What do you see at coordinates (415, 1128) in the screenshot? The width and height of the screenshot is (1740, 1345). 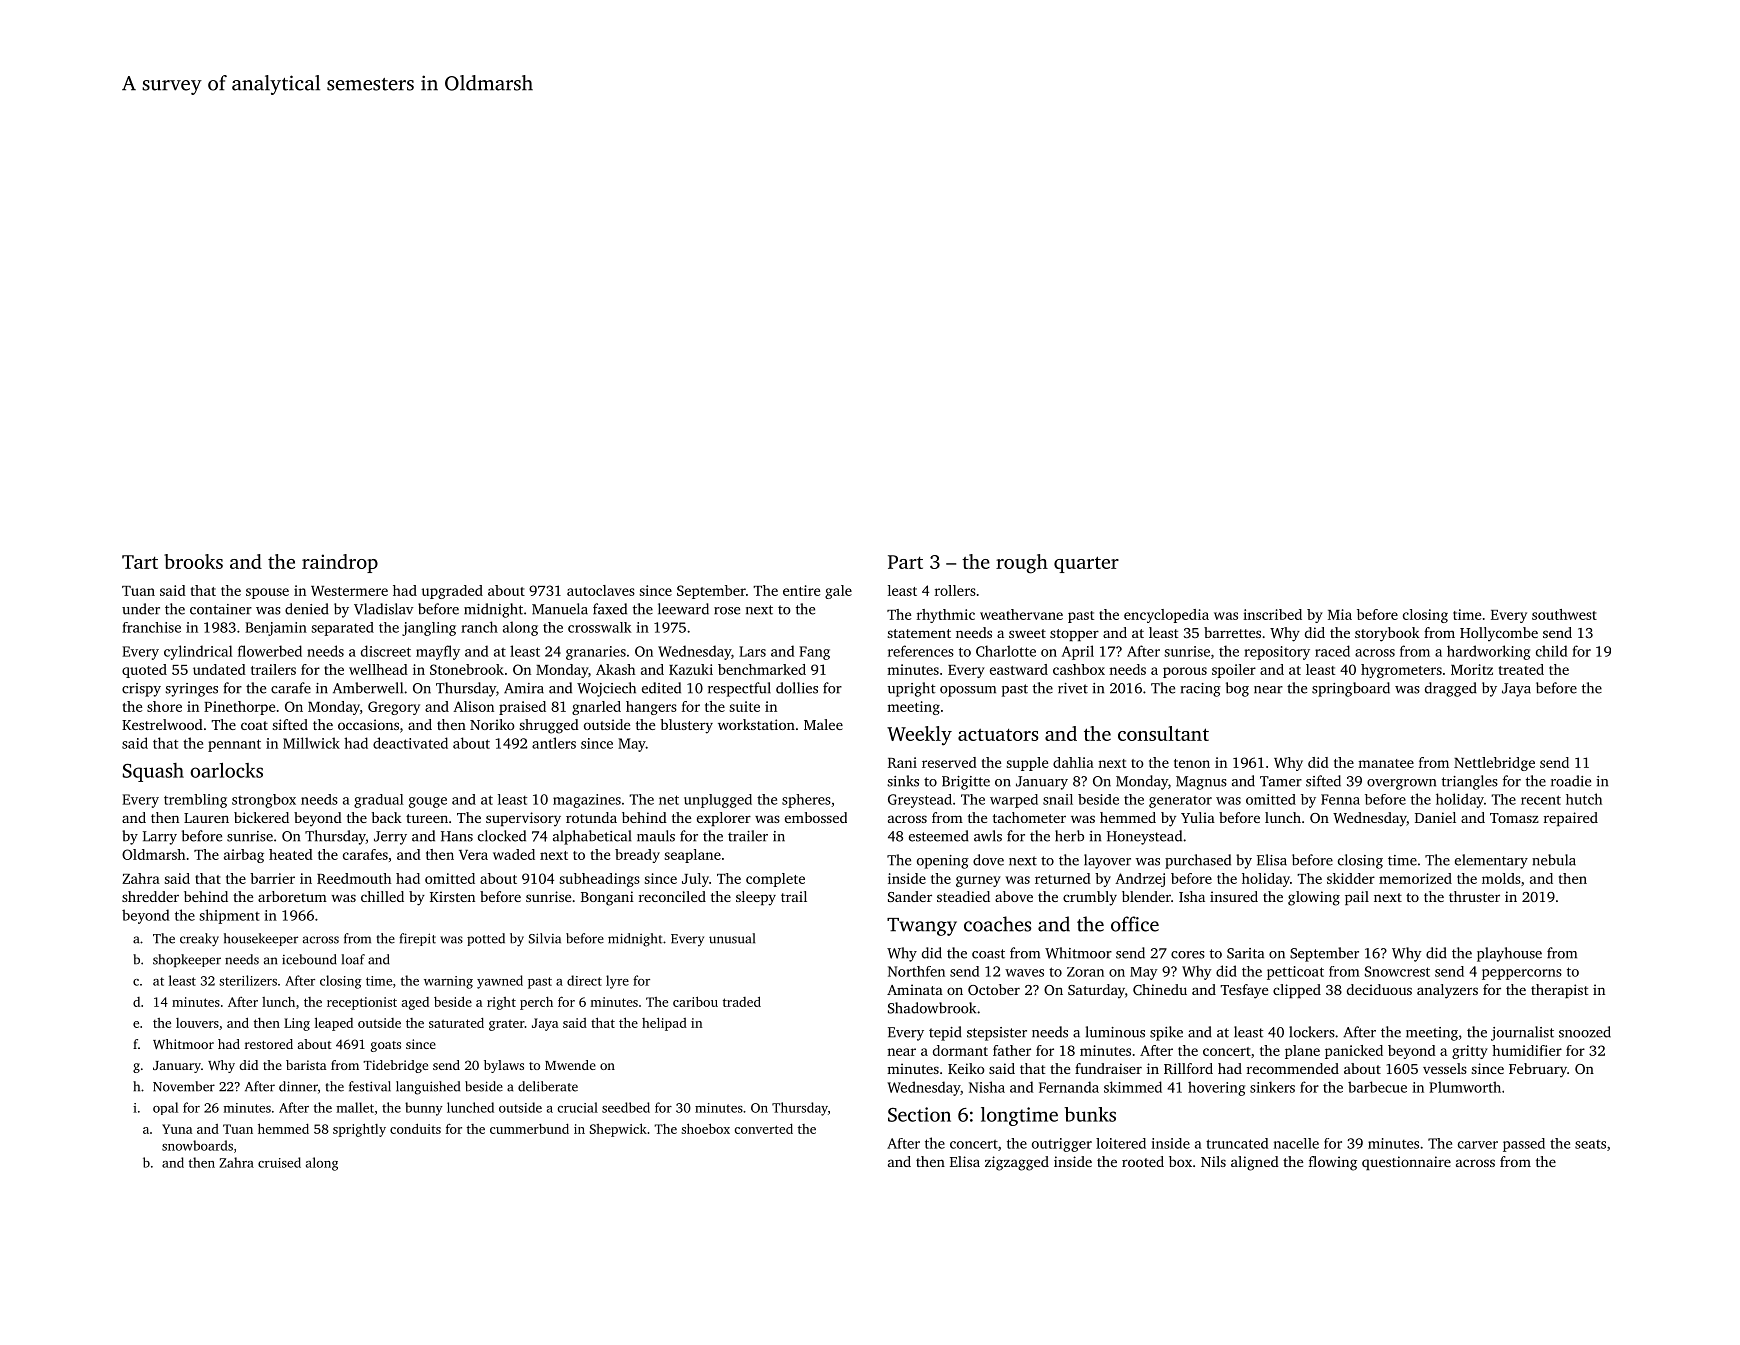 I see `conduits` at bounding box center [415, 1128].
